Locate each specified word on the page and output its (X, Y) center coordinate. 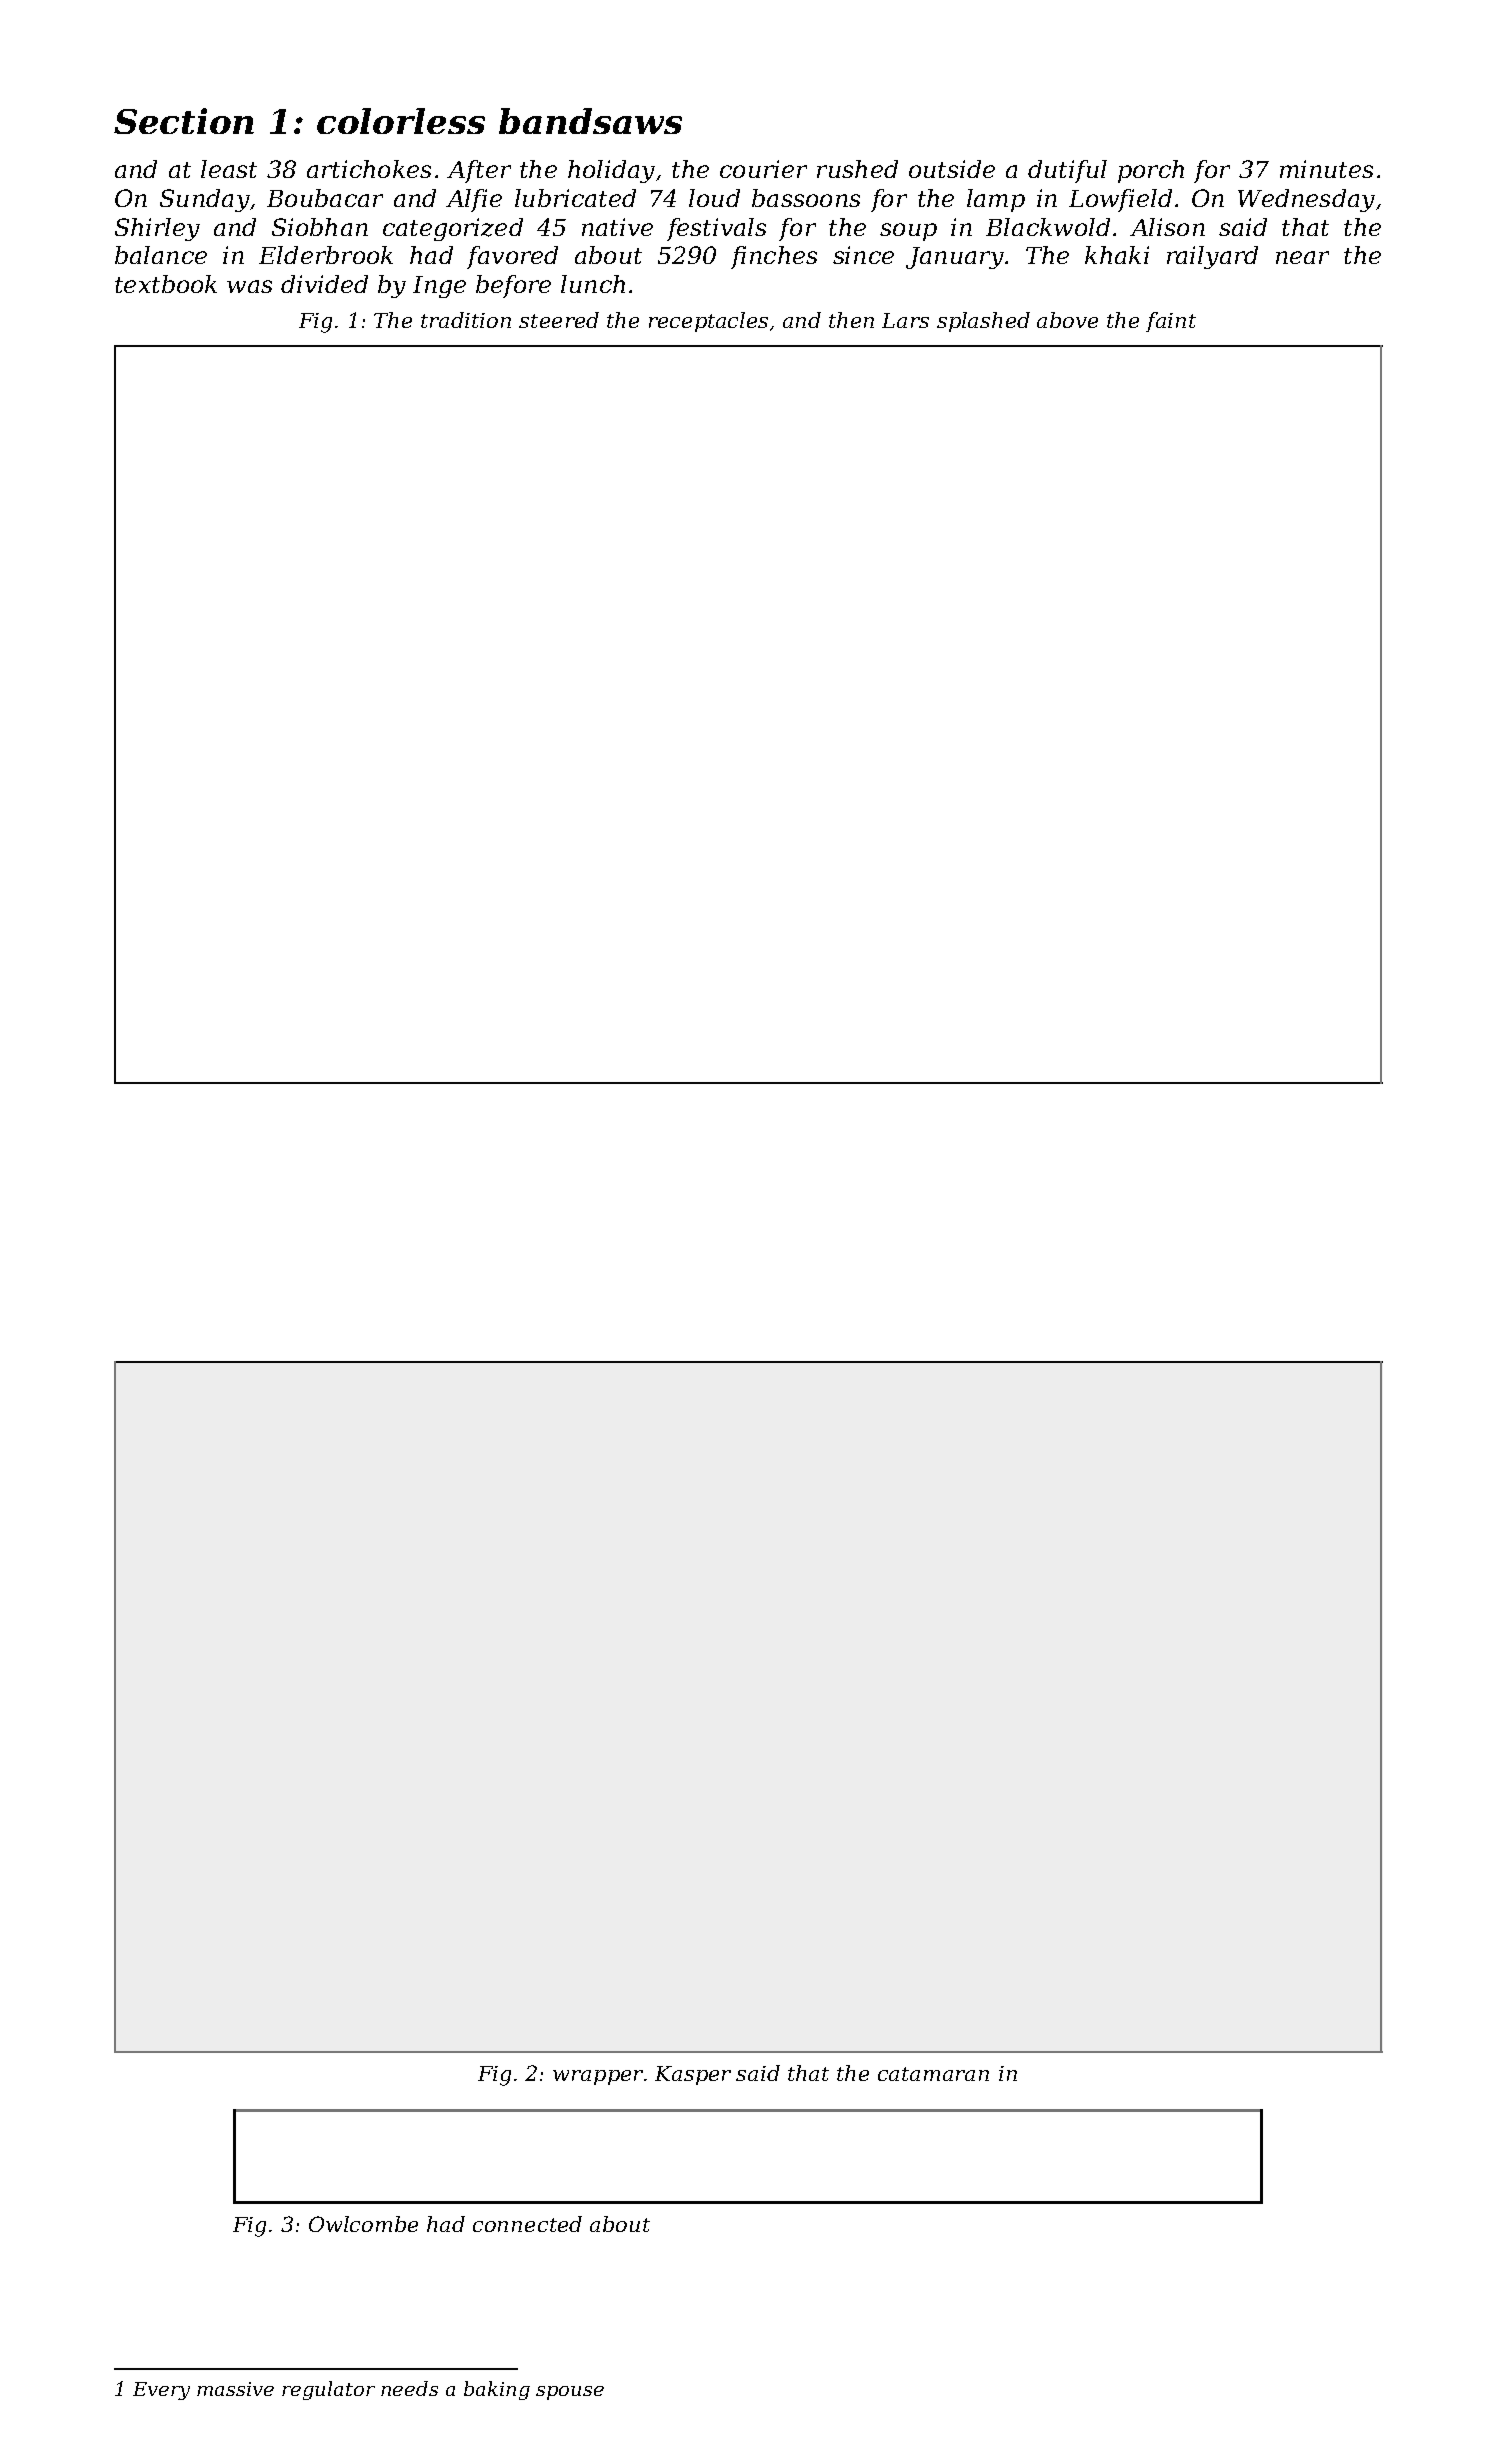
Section (184, 121)
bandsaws (590, 121)
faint (1171, 322)
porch (1151, 171)
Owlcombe (363, 2224)
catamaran (933, 2074)
